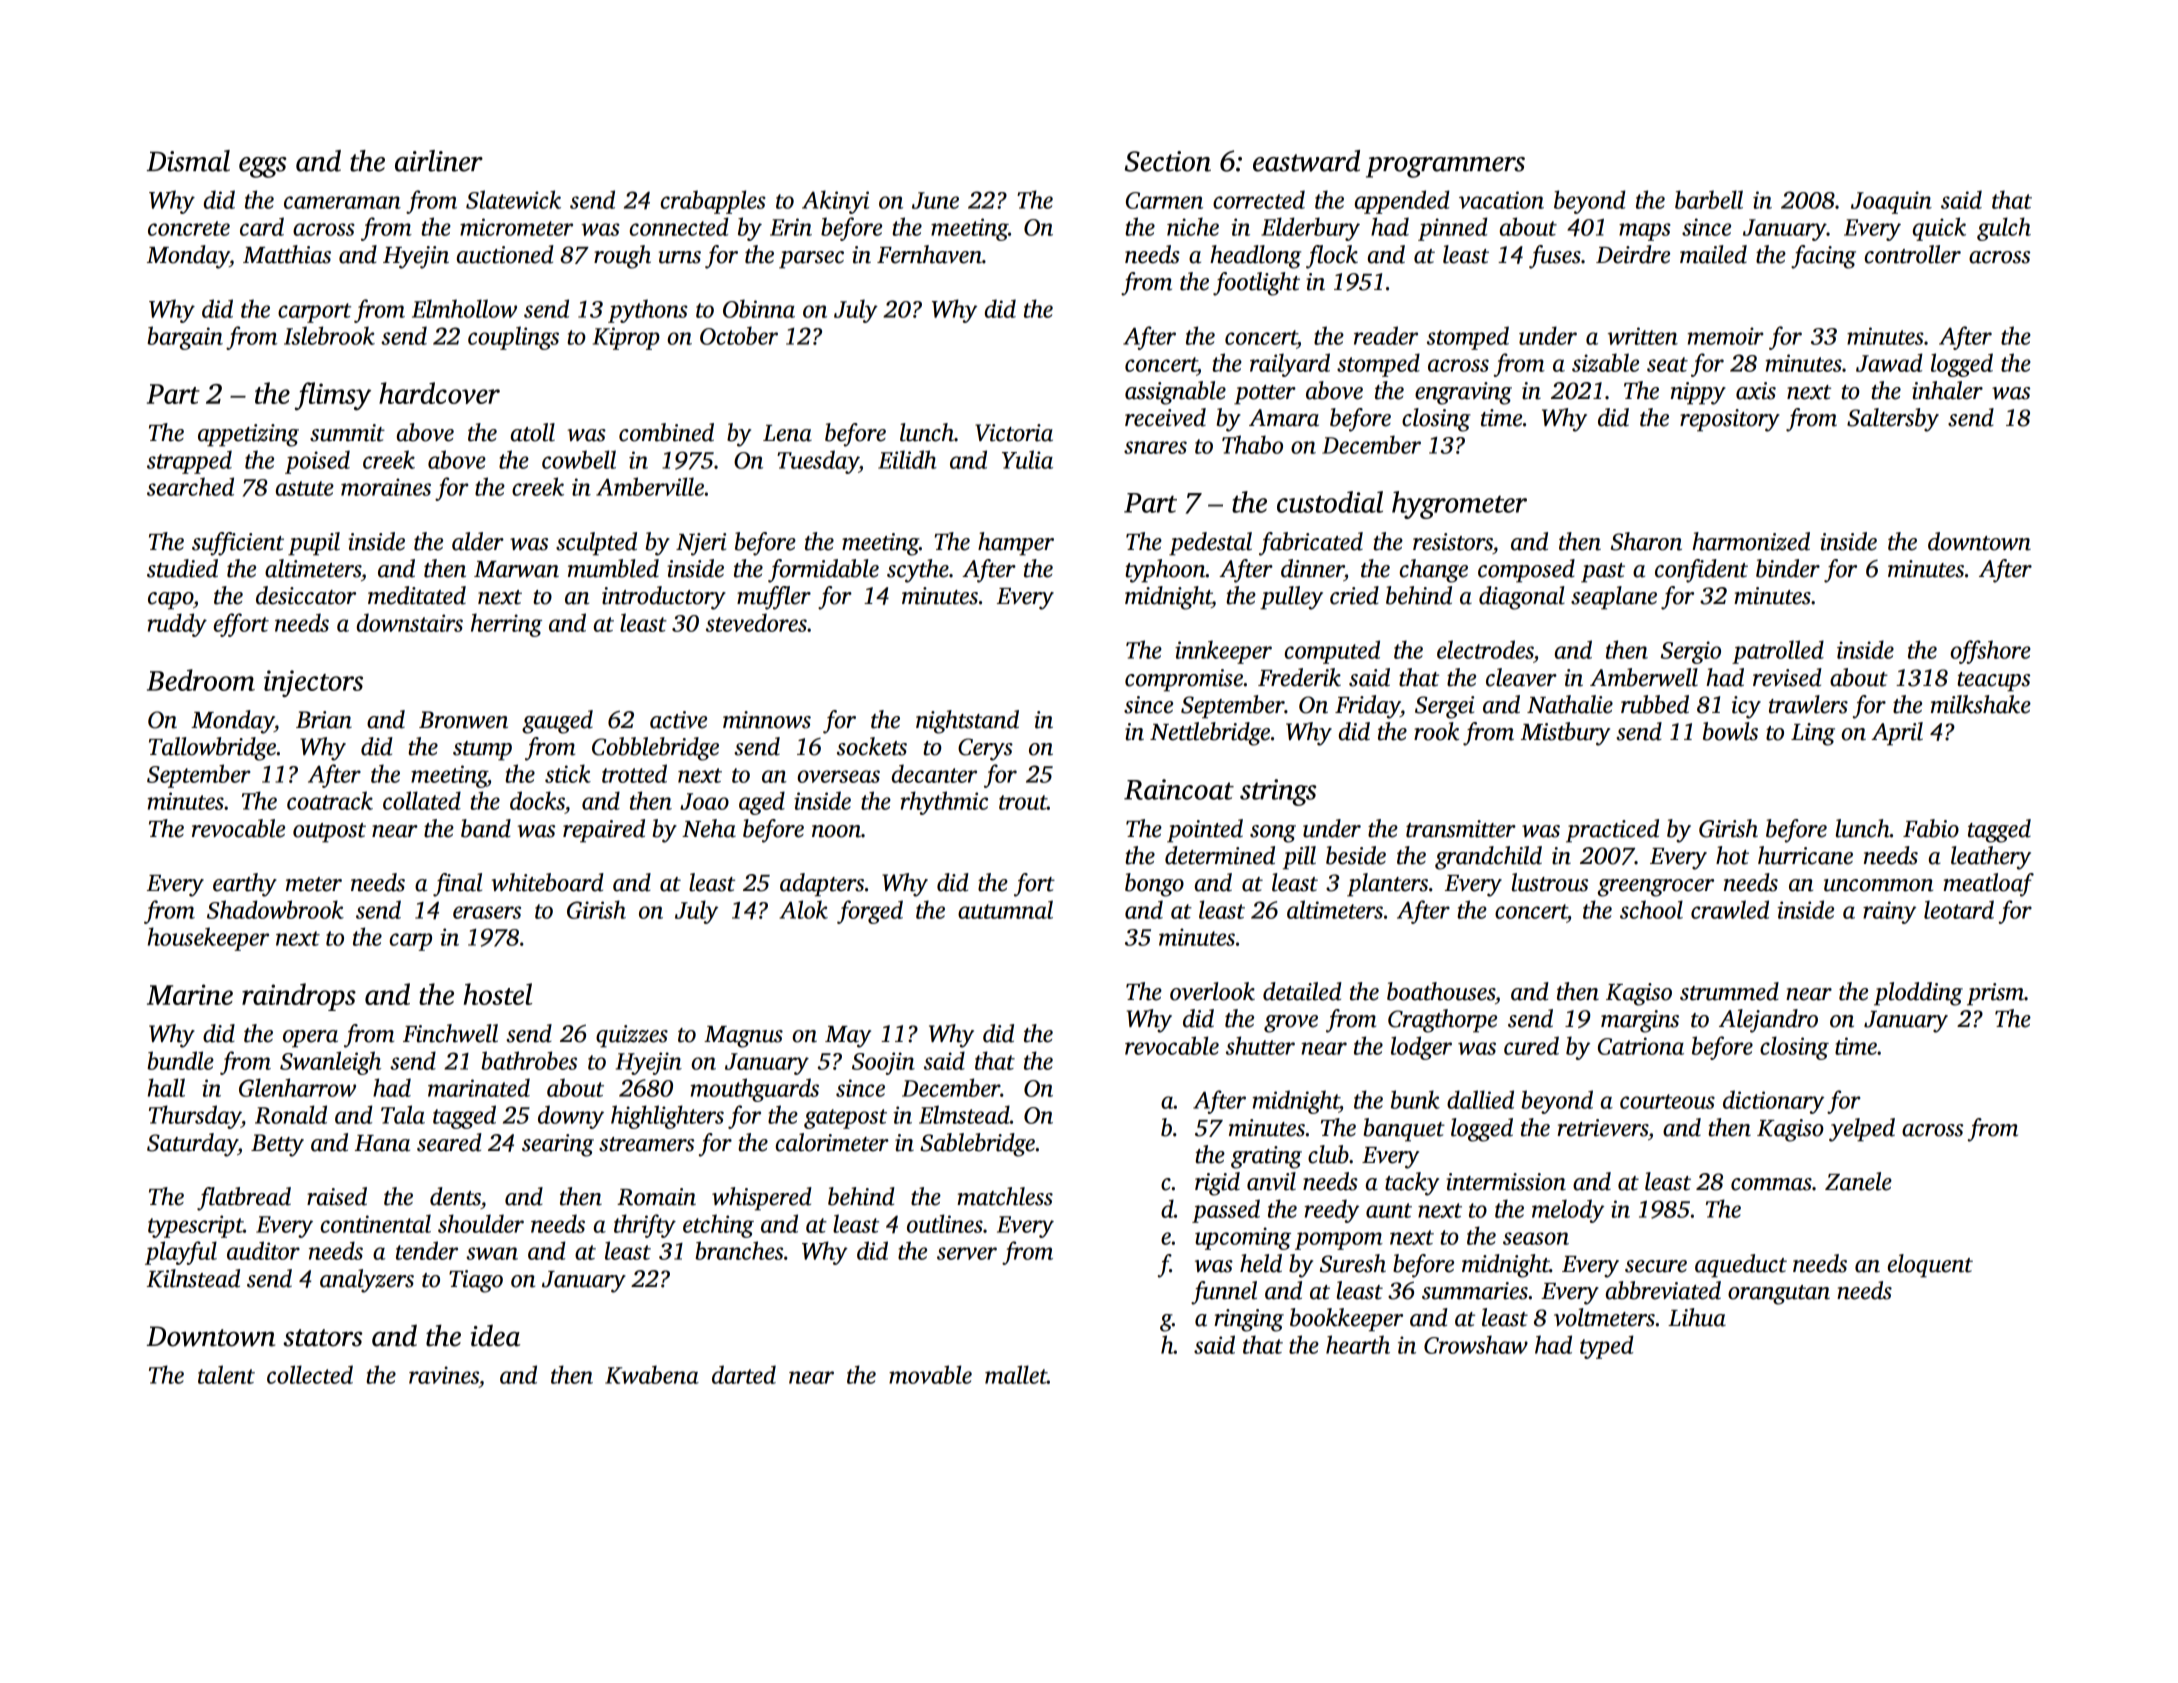 This document has height=1683, width=2178. What do you see at coordinates (1306, 161) in the document?
I see `eastward` at bounding box center [1306, 161].
